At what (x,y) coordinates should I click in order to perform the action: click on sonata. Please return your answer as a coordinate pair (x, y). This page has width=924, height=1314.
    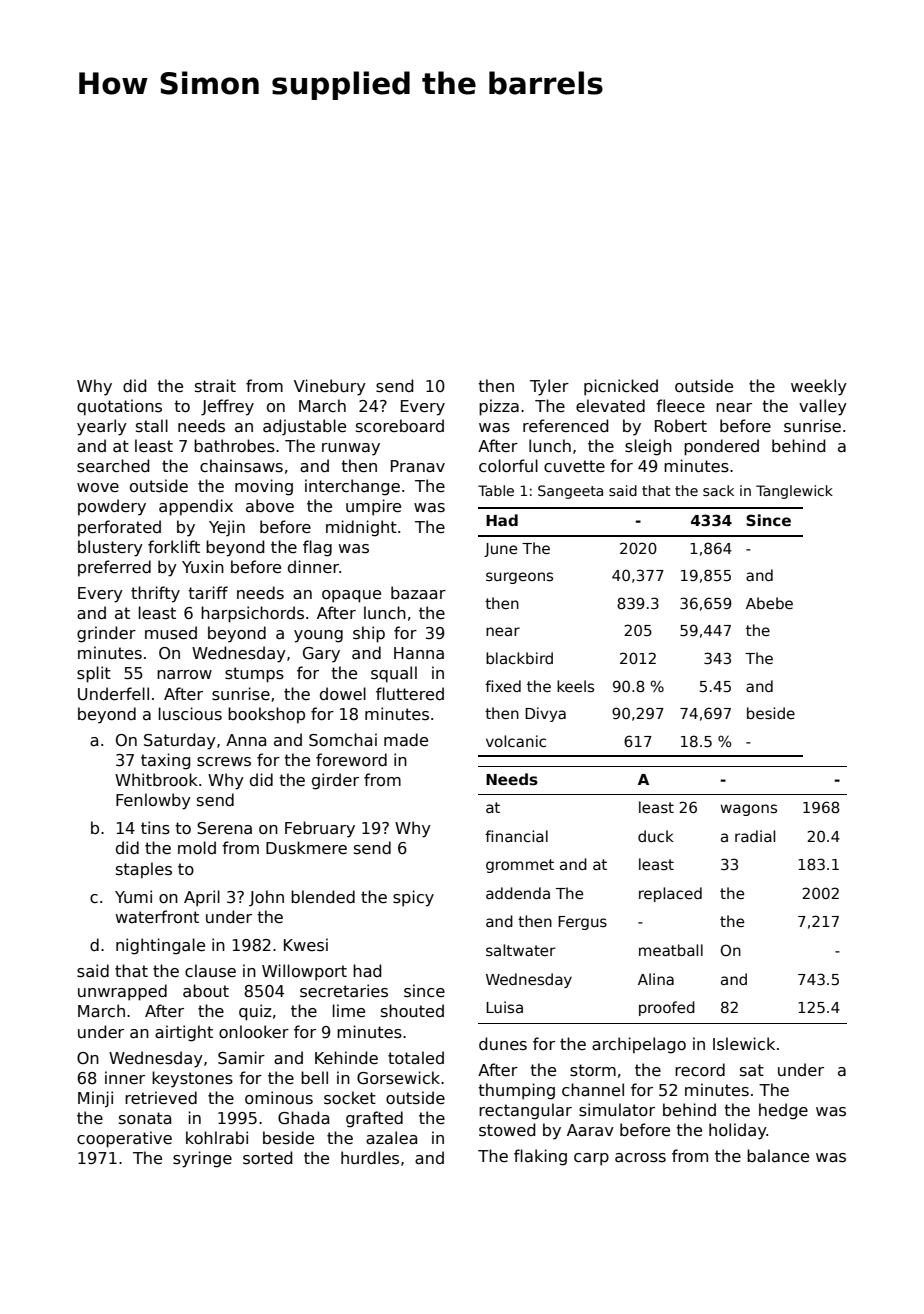
    Looking at the image, I should click on (145, 1118).
